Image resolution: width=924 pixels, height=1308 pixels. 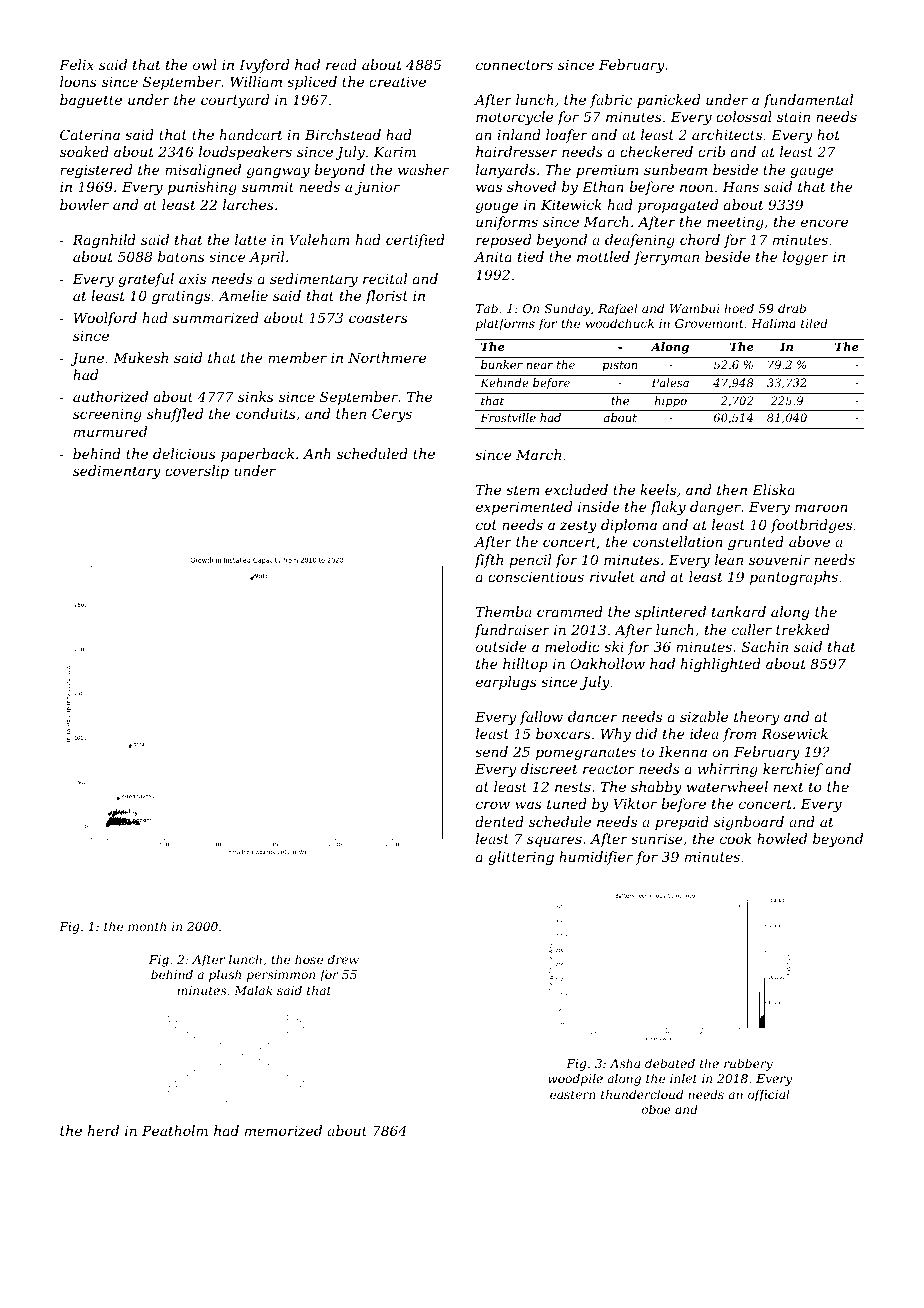 I want to click on crammed, so click(x=570, y=611).
